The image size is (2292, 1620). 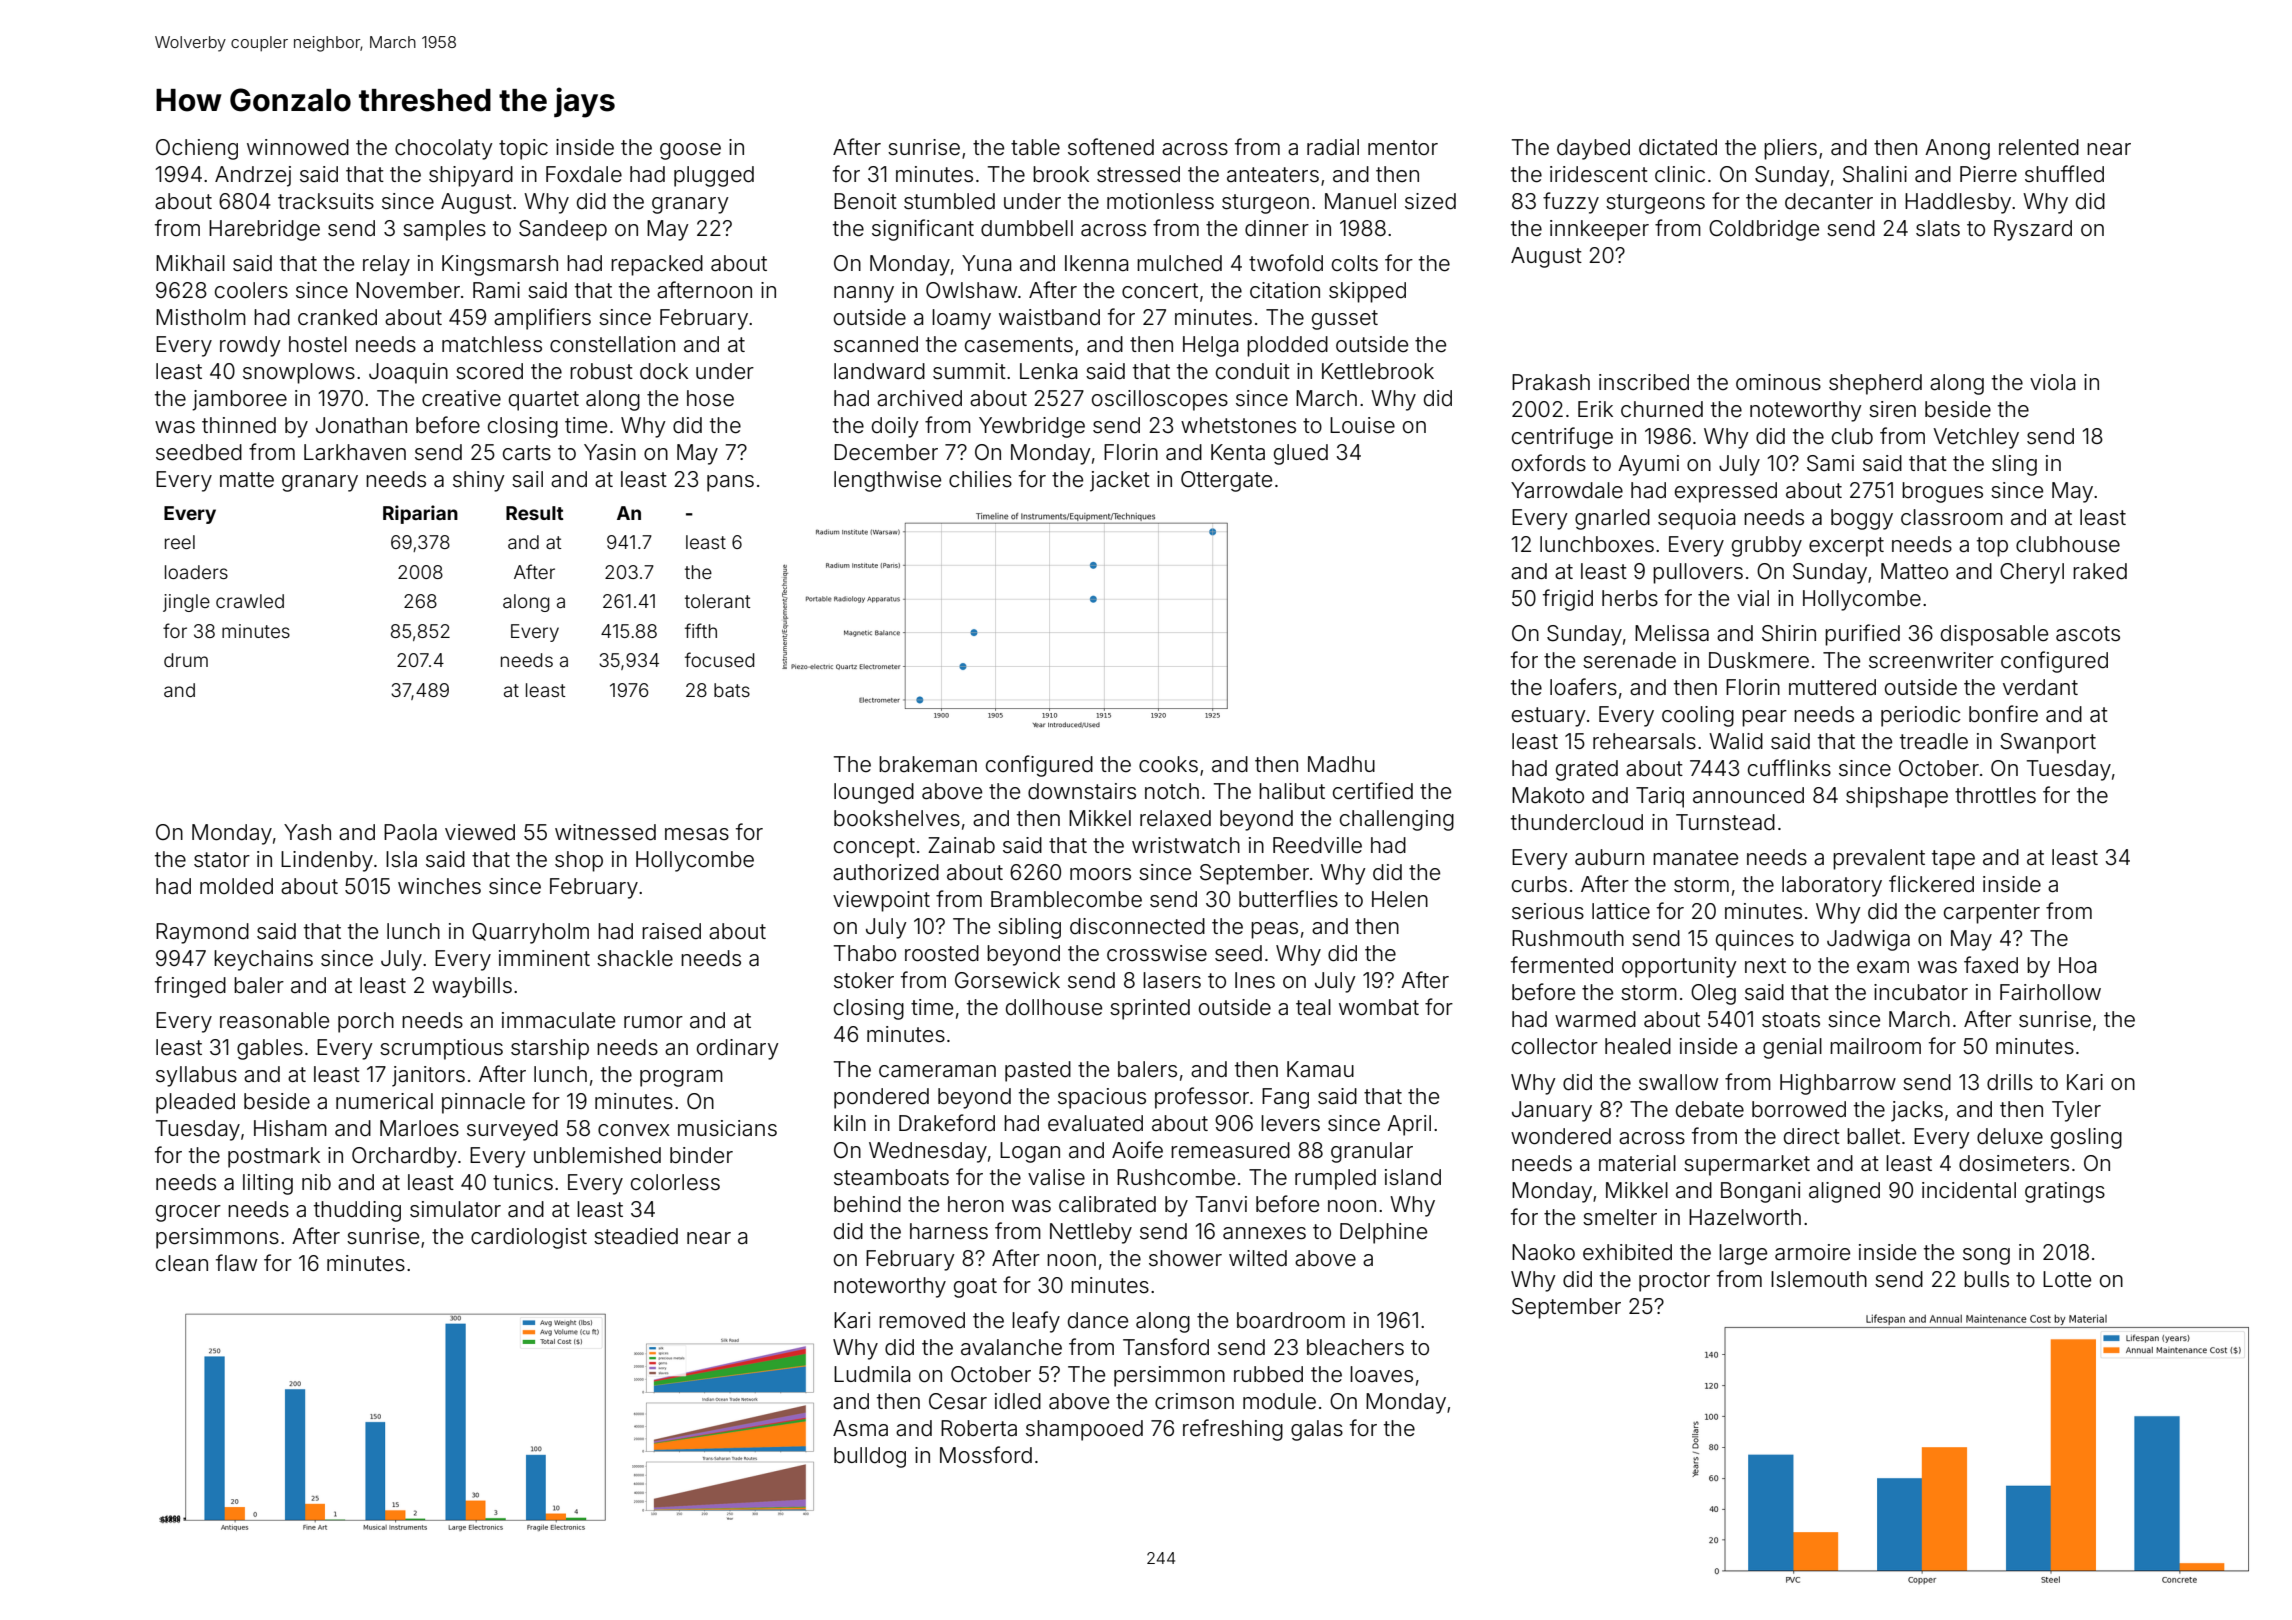 I want to click on rumor, so click(x=653, y=1022).
